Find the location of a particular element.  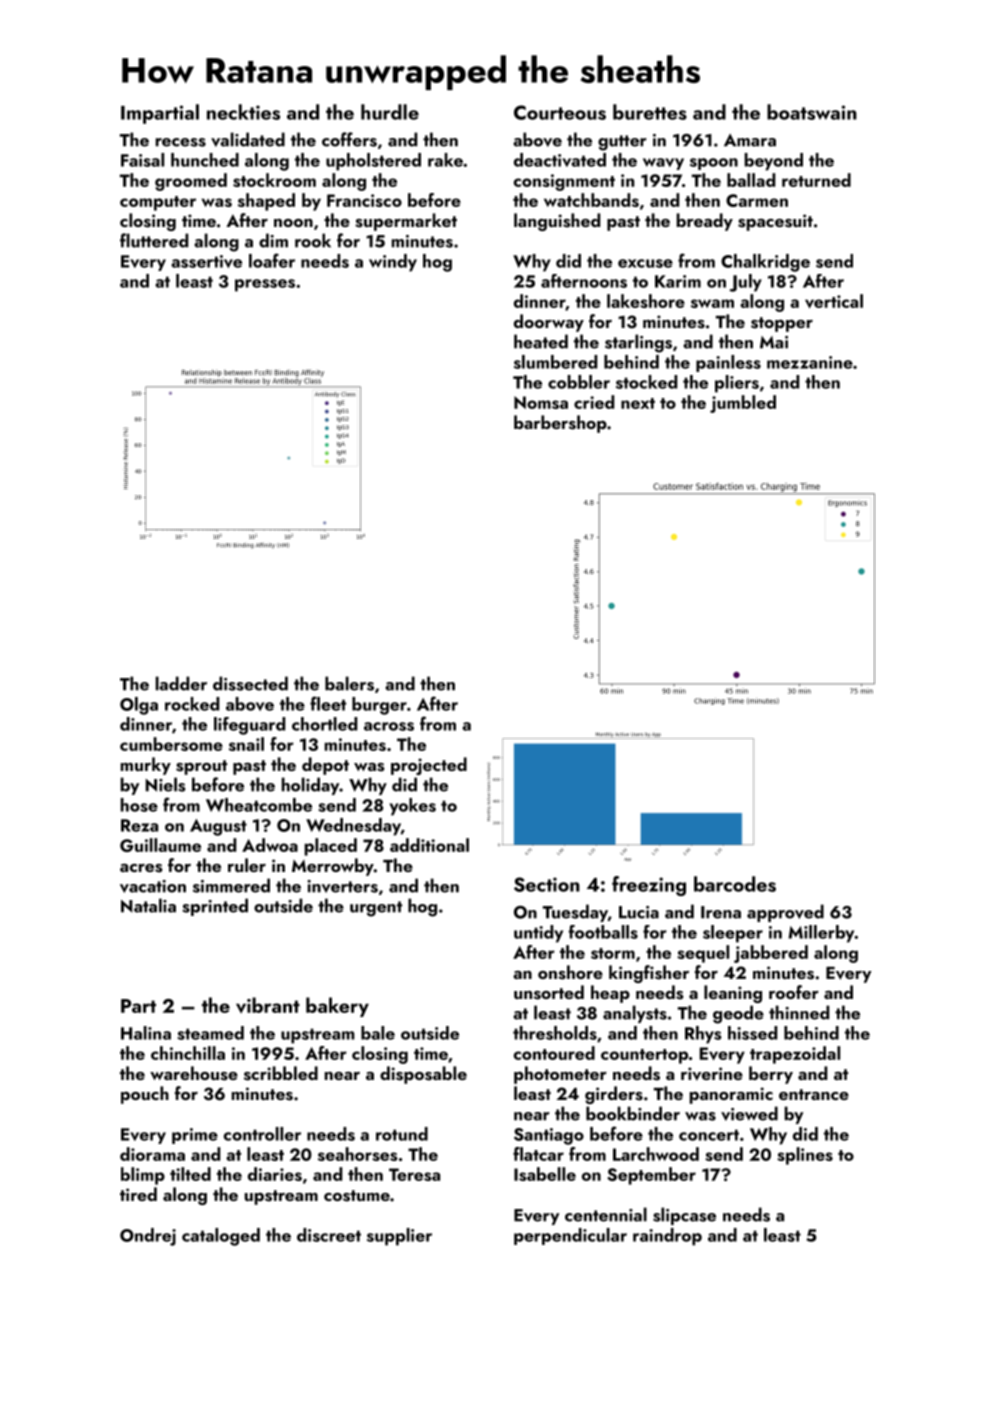

neckties is located at coordinates (243, 112).
